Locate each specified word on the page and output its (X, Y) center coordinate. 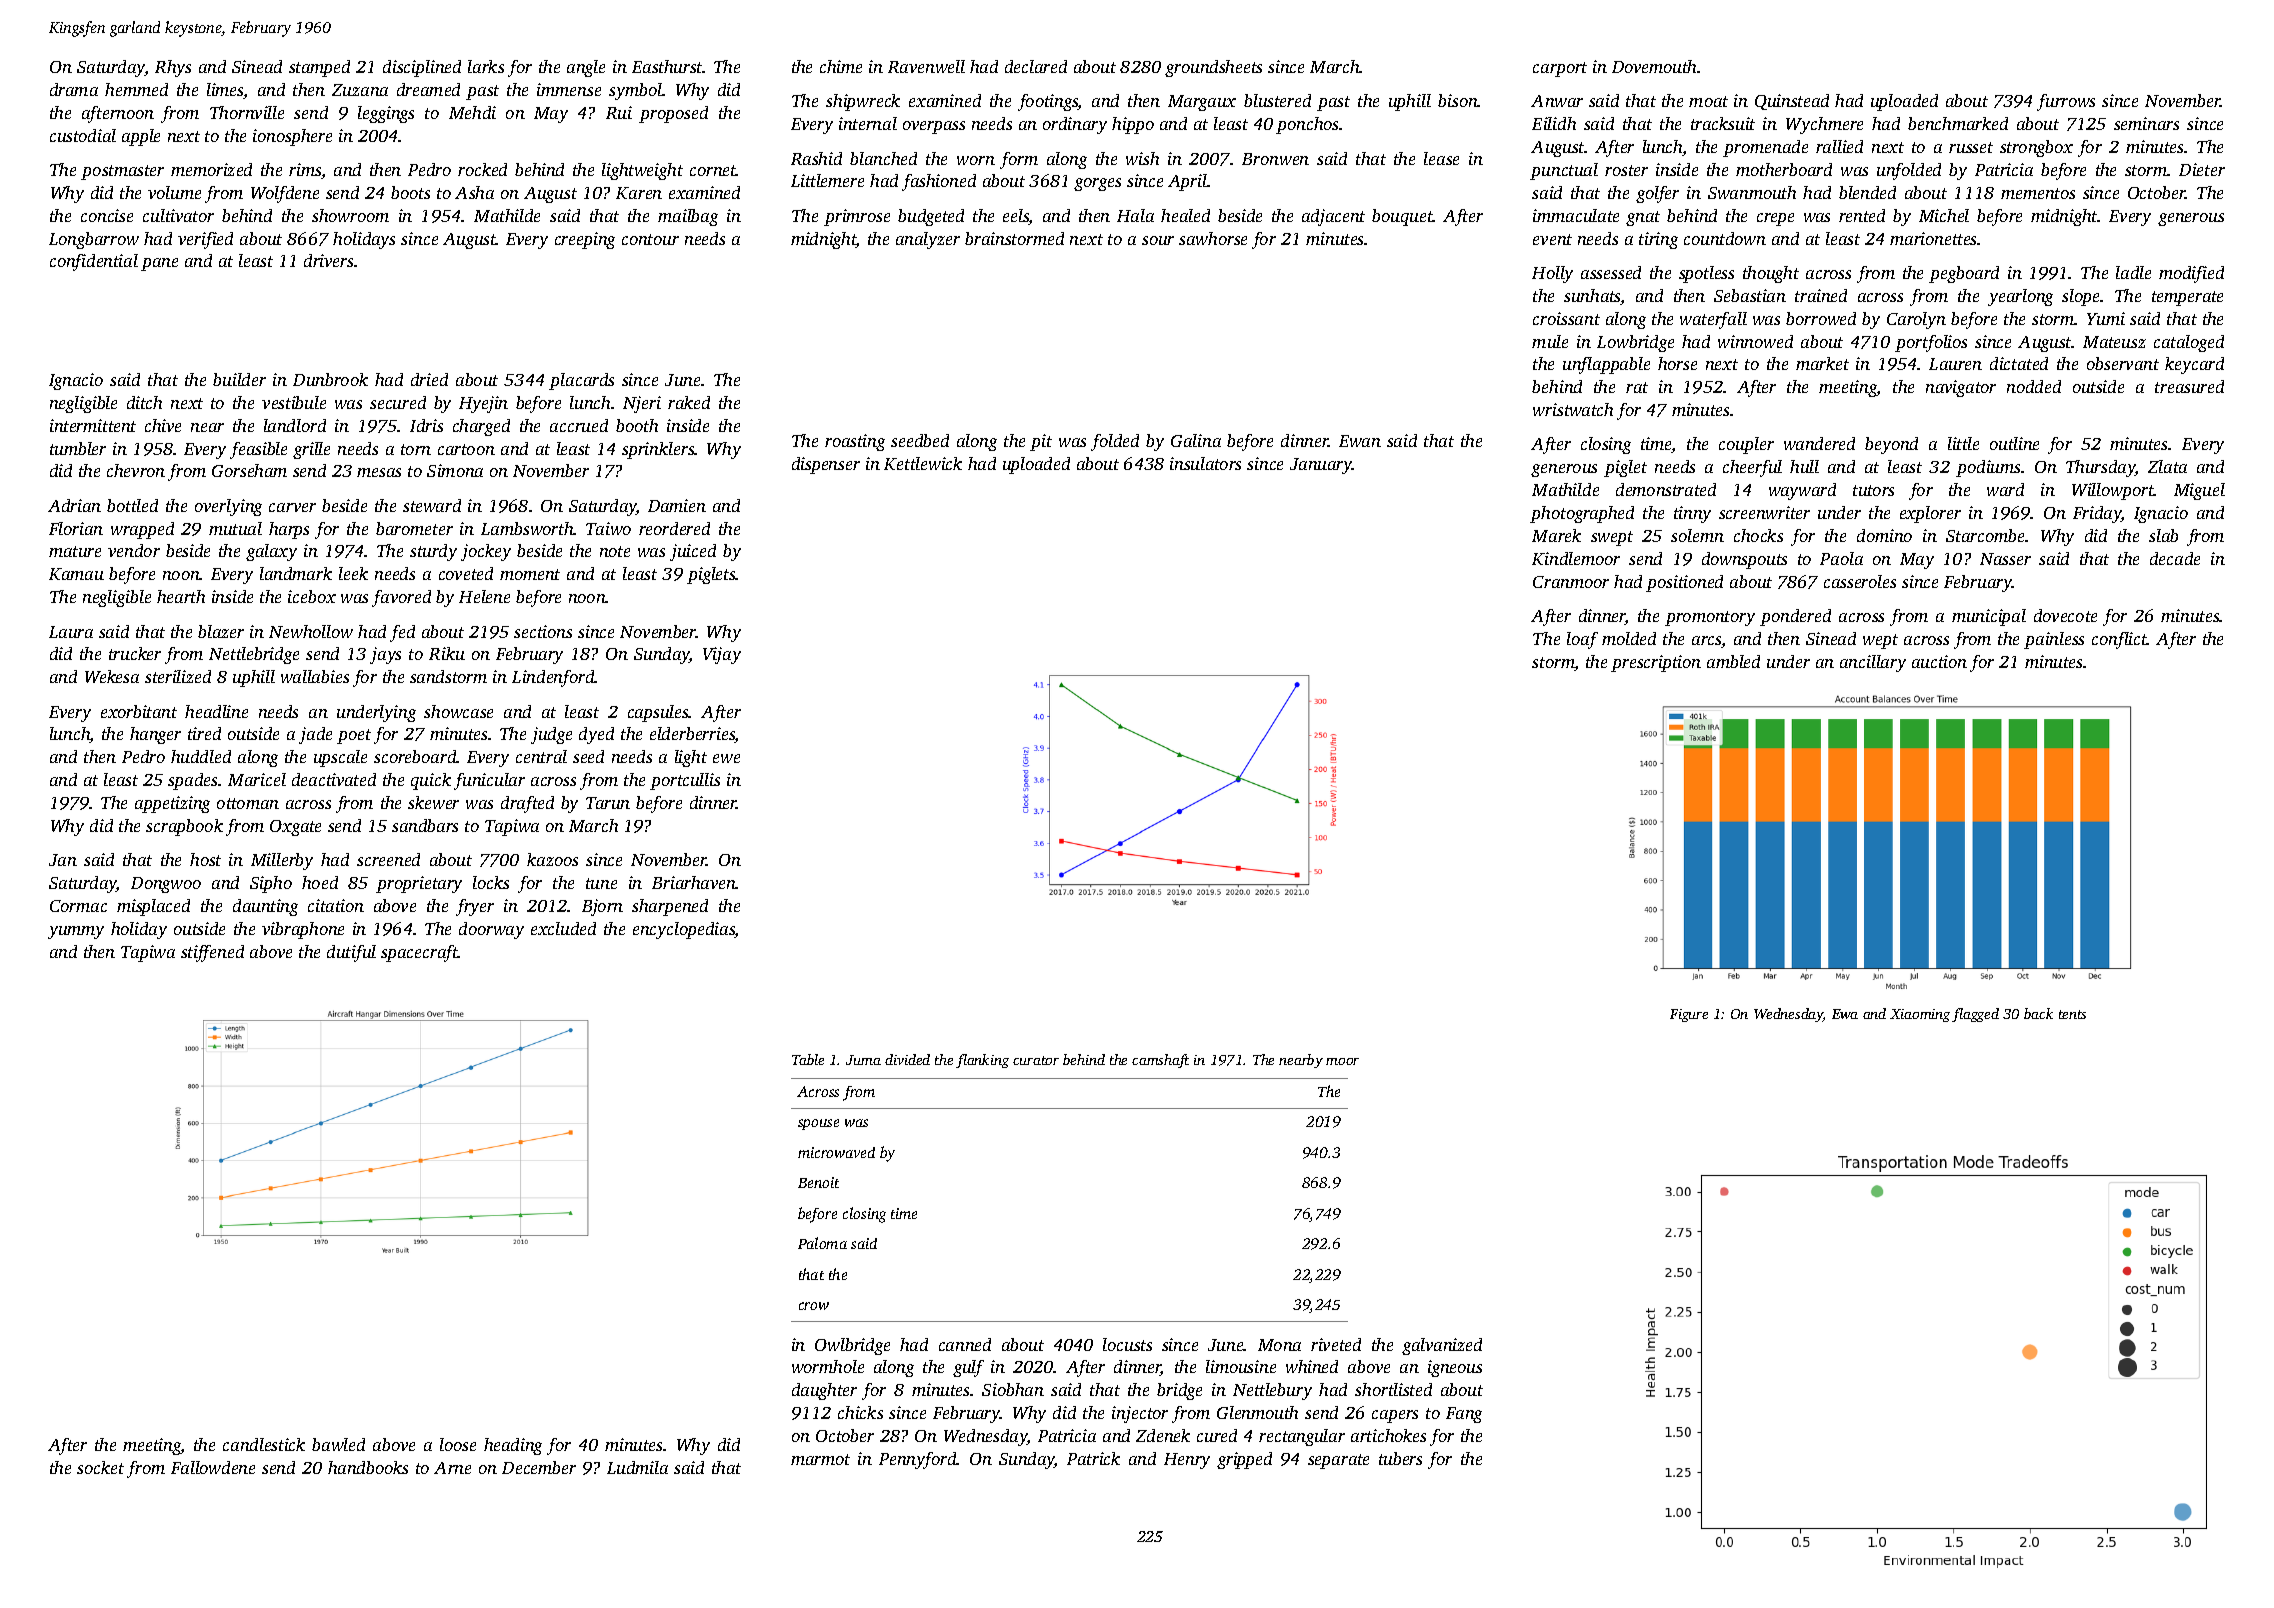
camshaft (1160, 1061)
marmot (820, 1459)
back (2038, 1013)
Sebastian (1750, 295)
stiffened (212, 953)
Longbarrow (94, 240)
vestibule (294, 402)
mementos (2038, 193)
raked (689, 402)
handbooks (368, 1467)
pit (1041, 442)
